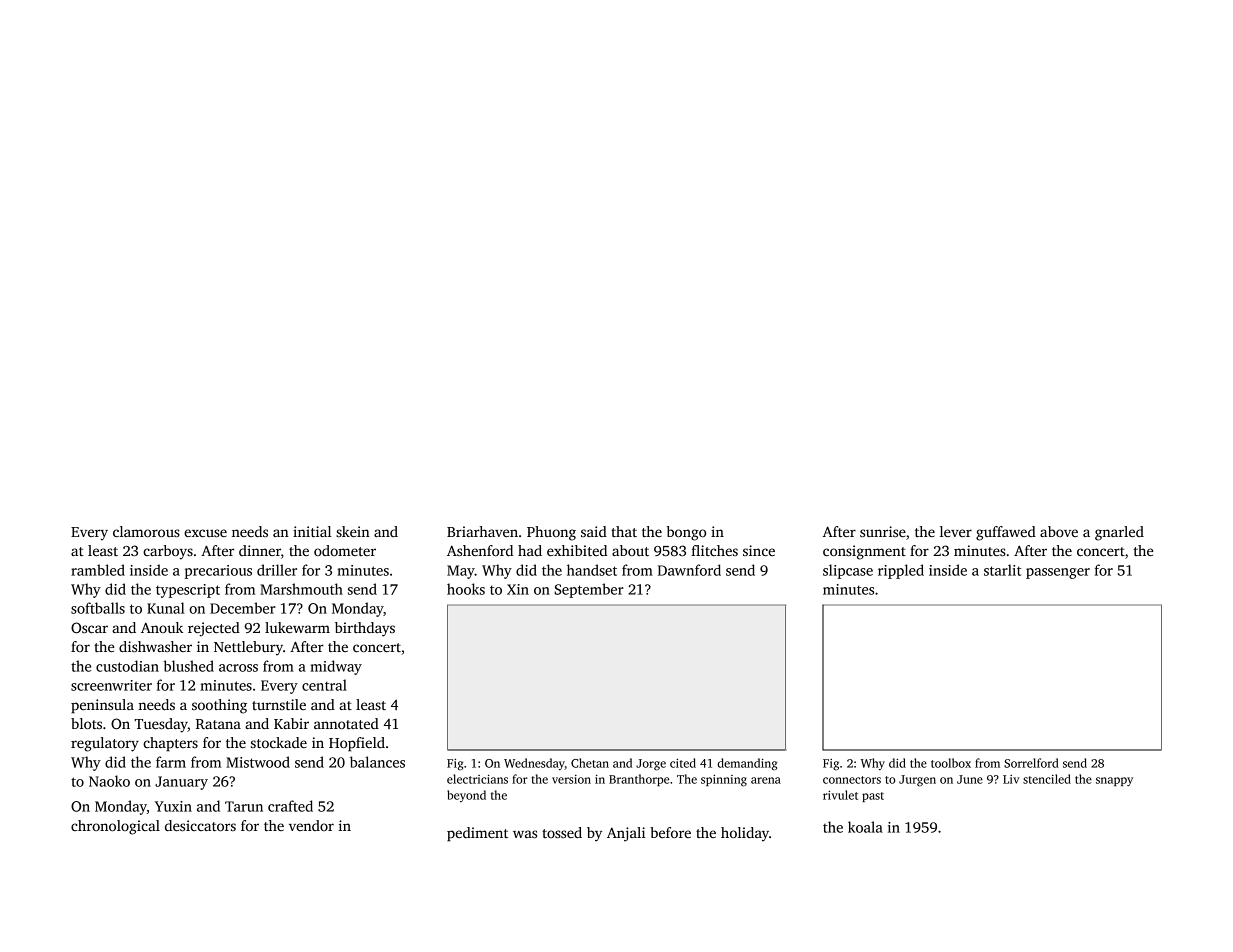 The height and width of the screenshot is (952, 1233). What do you see at coordinates (592, 570) in the screenshot?
I see `handset` at bounding box center [592, 570].
